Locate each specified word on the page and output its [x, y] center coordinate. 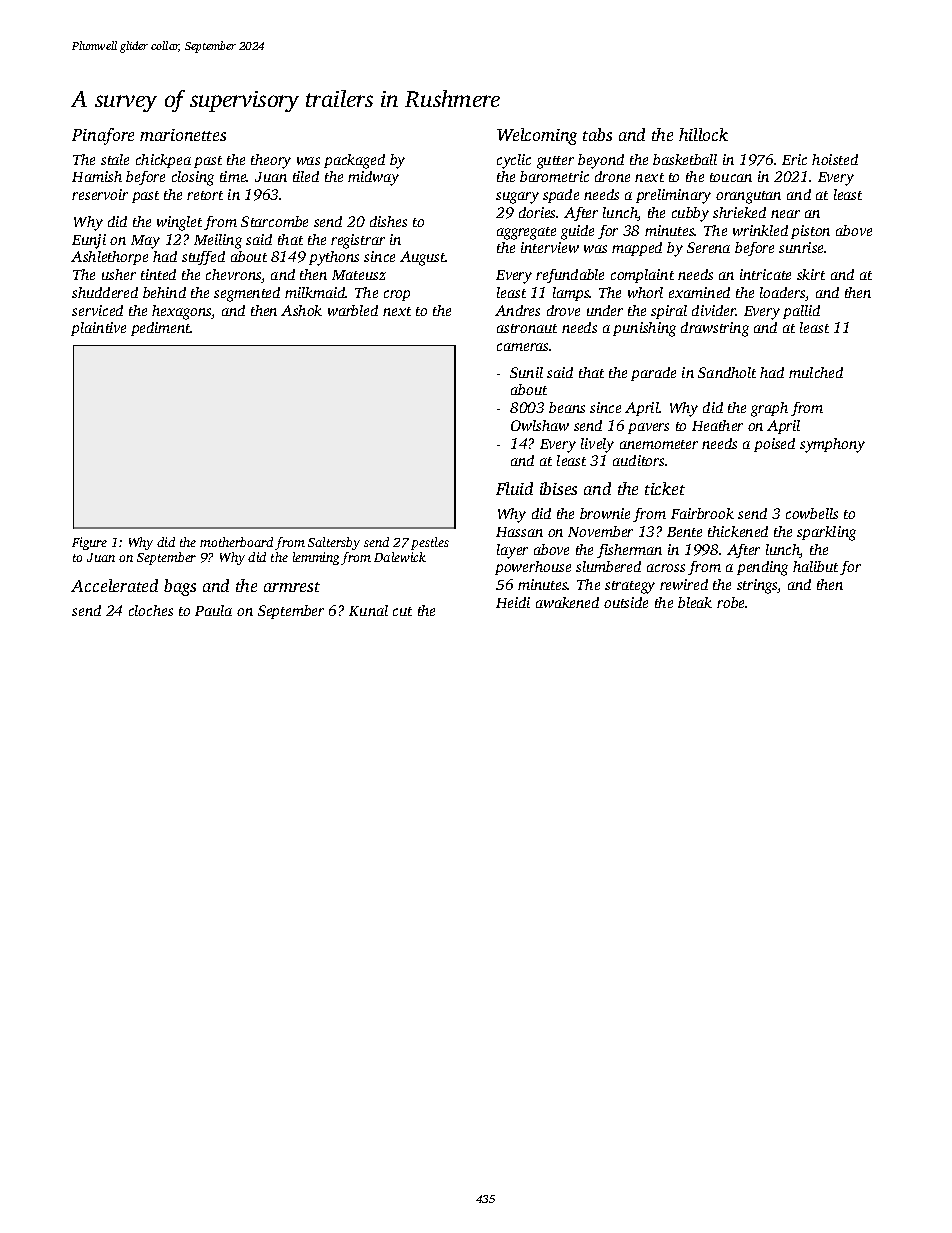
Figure [89, 543]
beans [567, 407]
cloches [151, 610]
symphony [832, 445]
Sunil [526, 372]
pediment [161, 329]
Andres [517, 310]
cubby [690, 214]
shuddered [105, 292]
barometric [554, 176]
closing [193, 178]
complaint [642, 276]
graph [769, 409]
